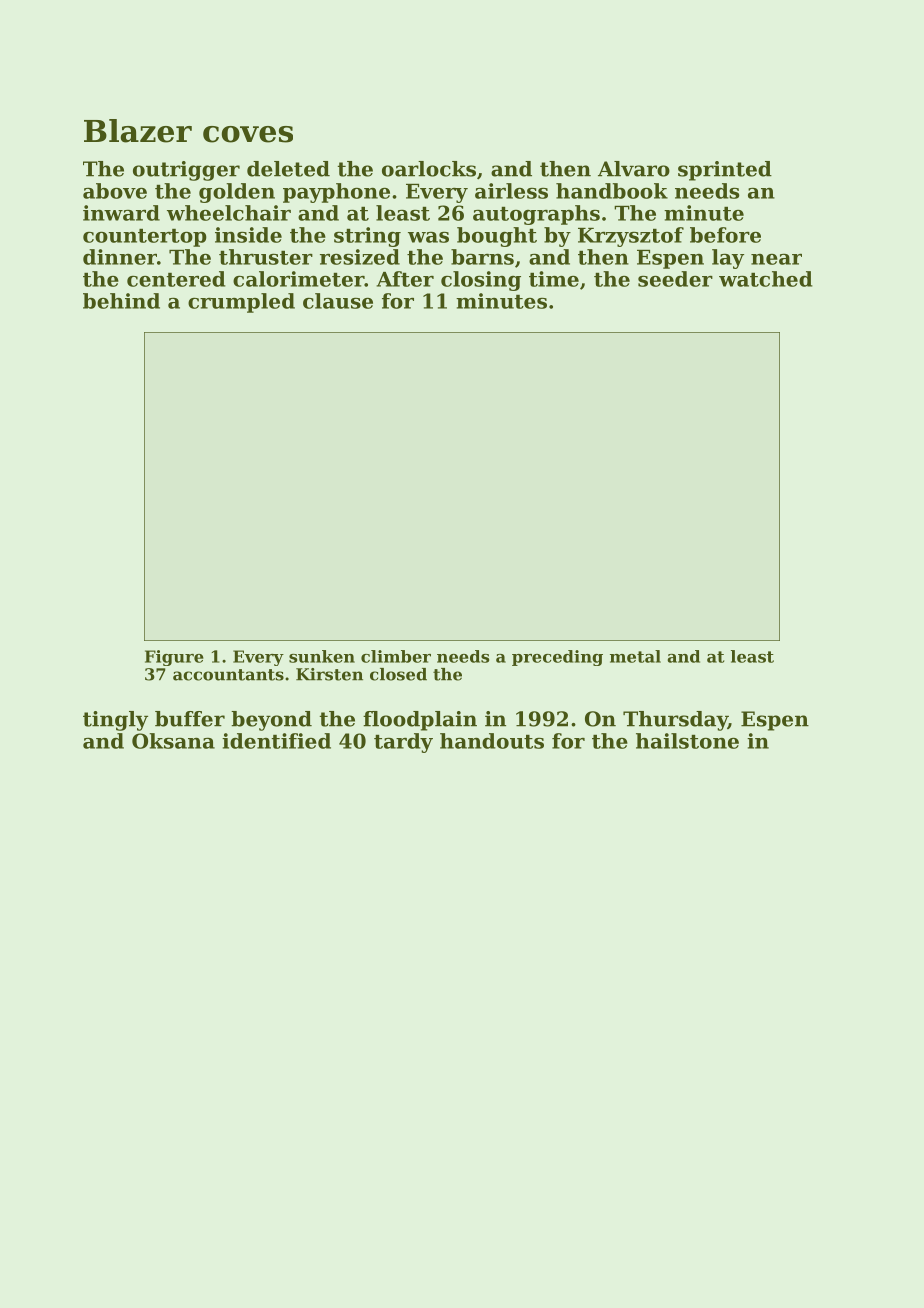  Describe the element at coordinates (725, 171) in the screenshot. I see `sprinted` at that location.
